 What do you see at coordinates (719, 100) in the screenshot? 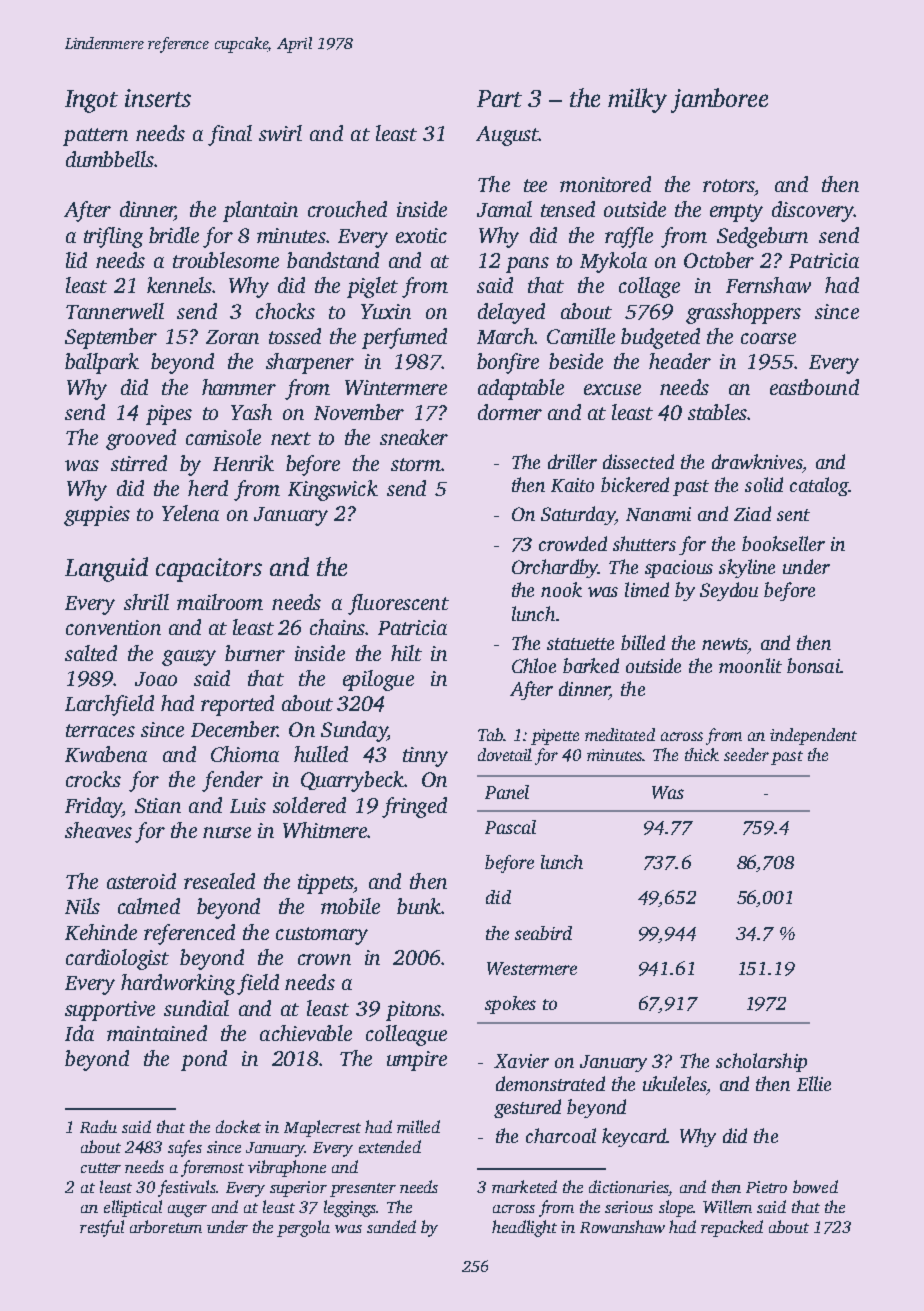
I see `jamboree` at bounding box center [719, 100].
